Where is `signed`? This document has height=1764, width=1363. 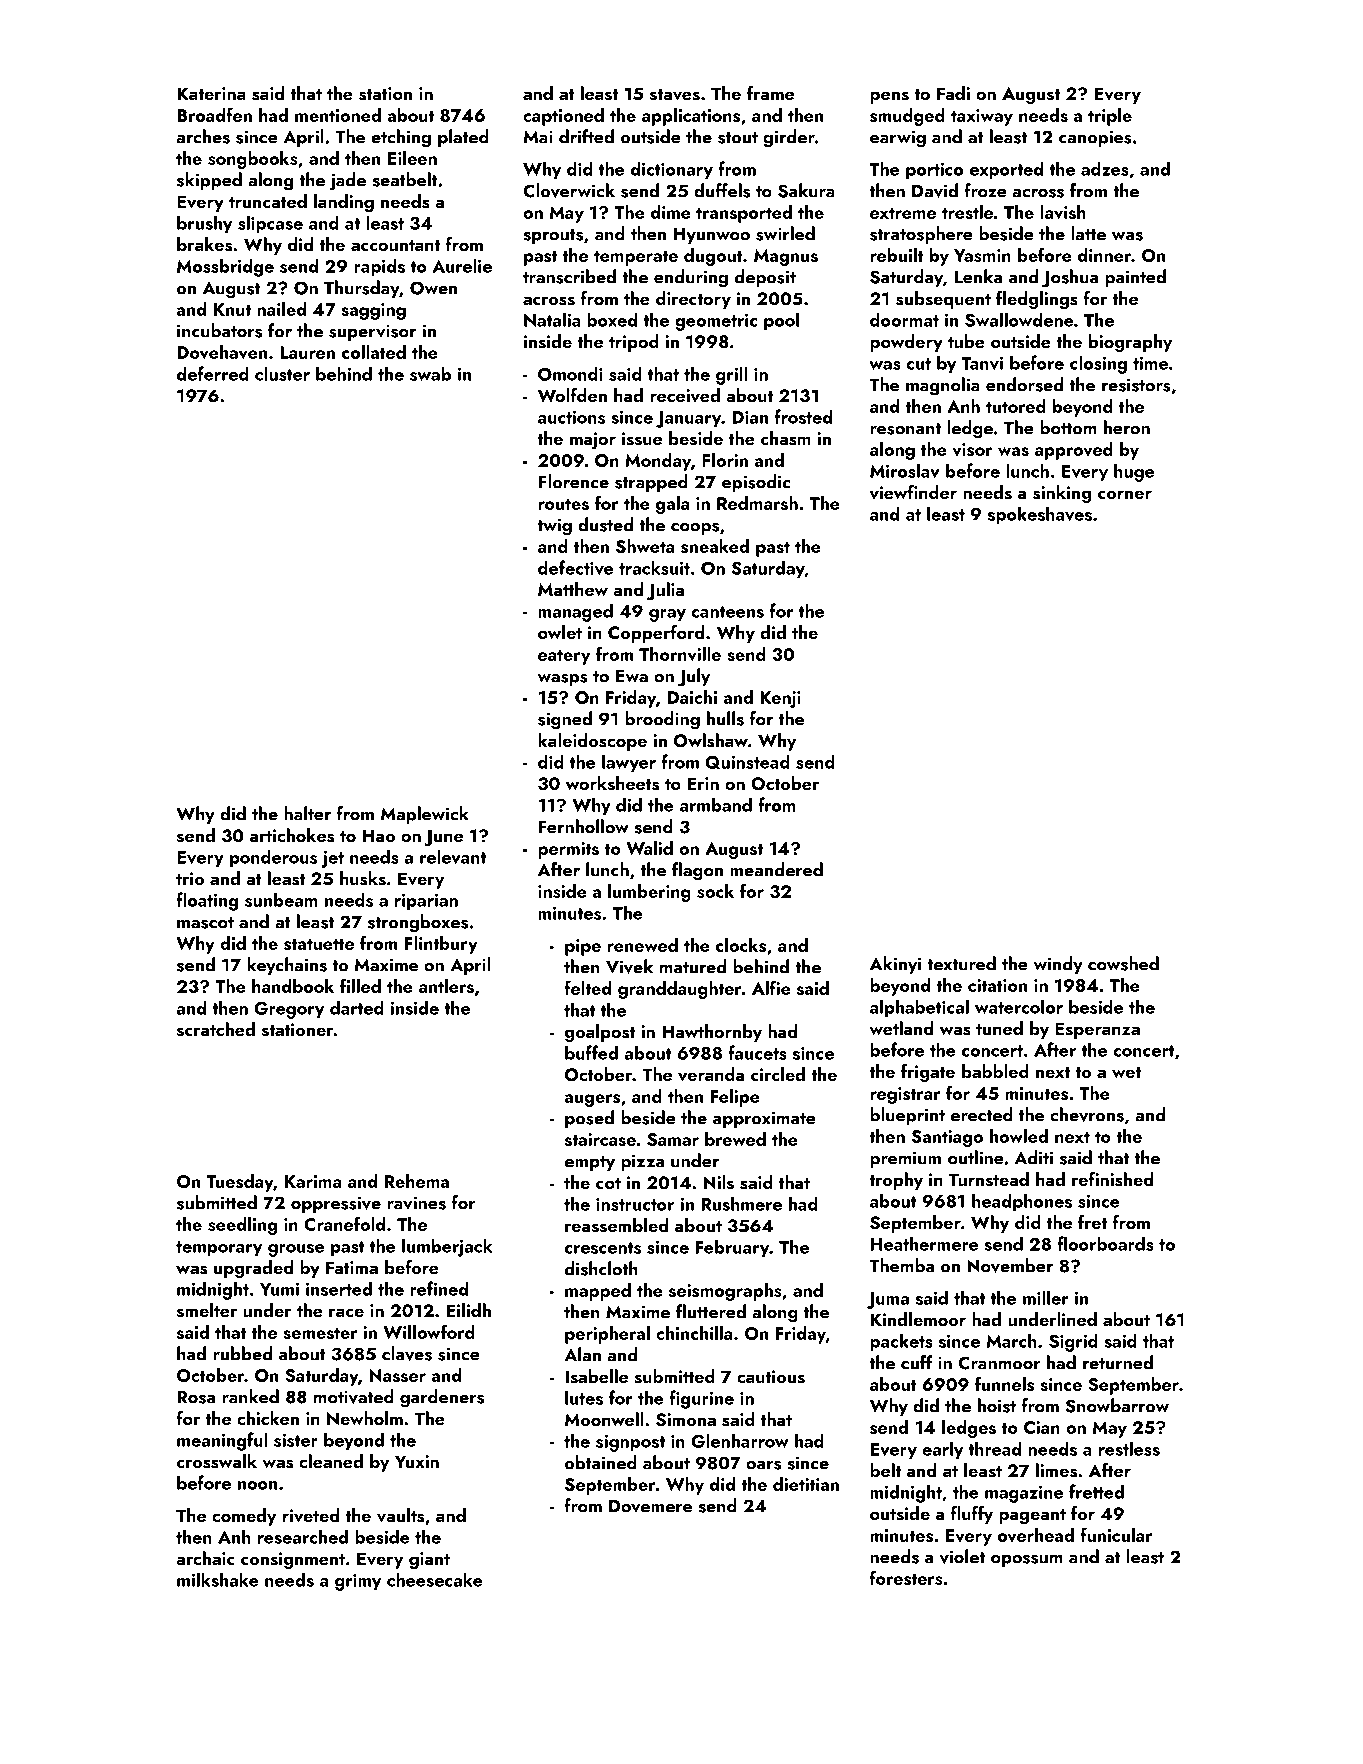 signed is located at coordinates (565, 720).
